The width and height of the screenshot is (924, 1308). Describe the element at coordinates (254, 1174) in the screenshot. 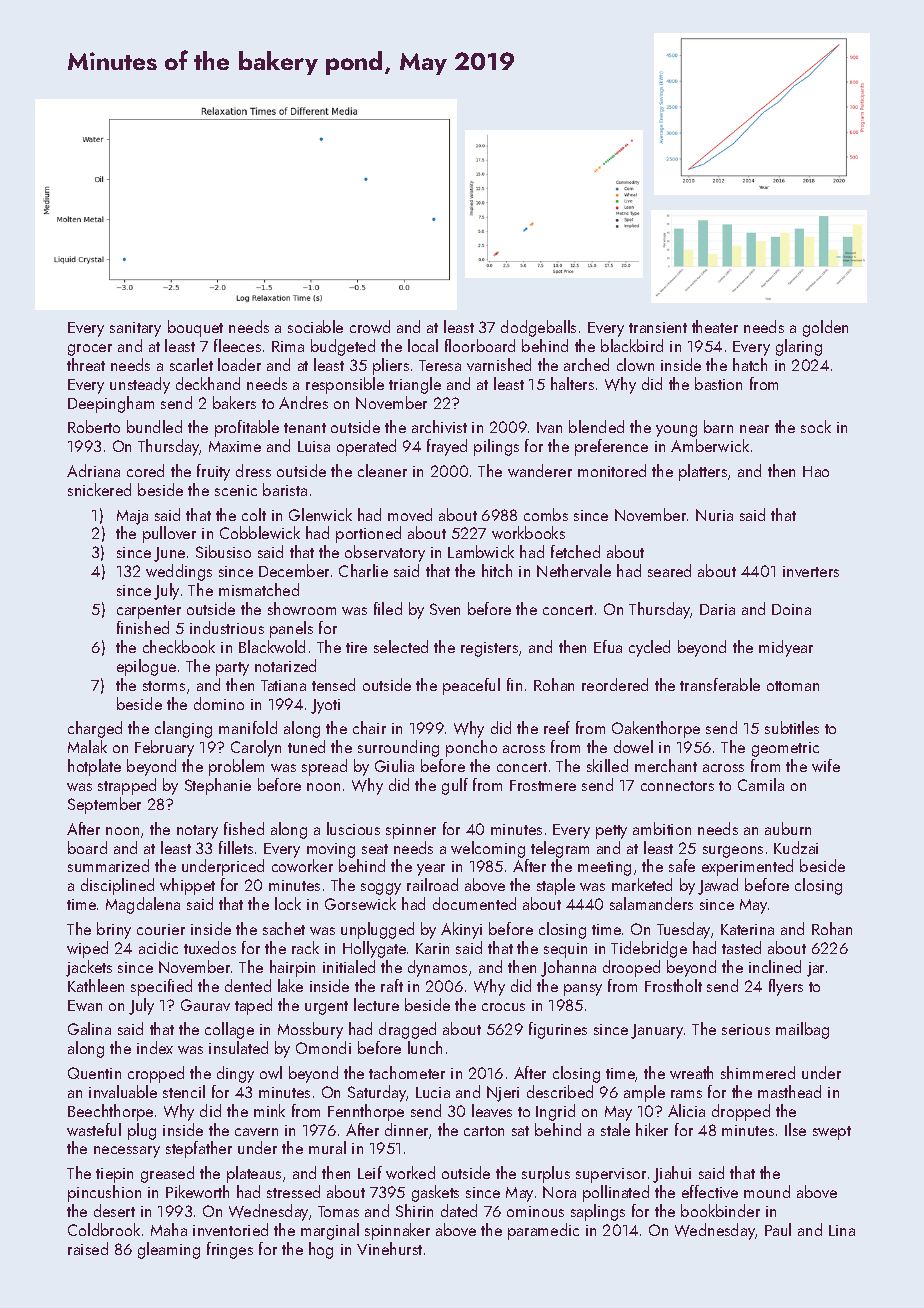

I see `plateaus` at that location.
